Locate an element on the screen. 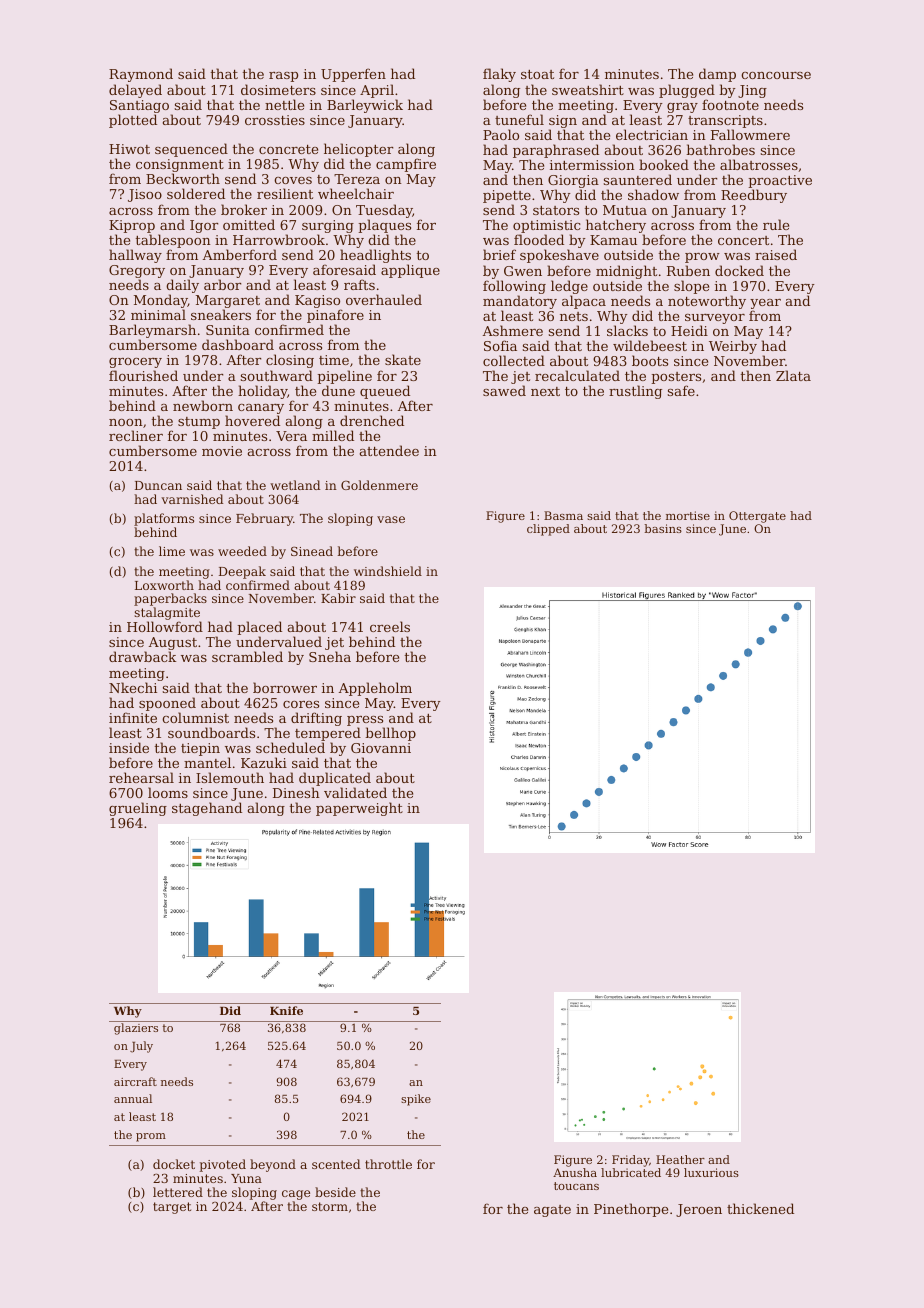 The width and height of the screenshot is (924, 1308). headlights is located at coordinates (375, 256).
